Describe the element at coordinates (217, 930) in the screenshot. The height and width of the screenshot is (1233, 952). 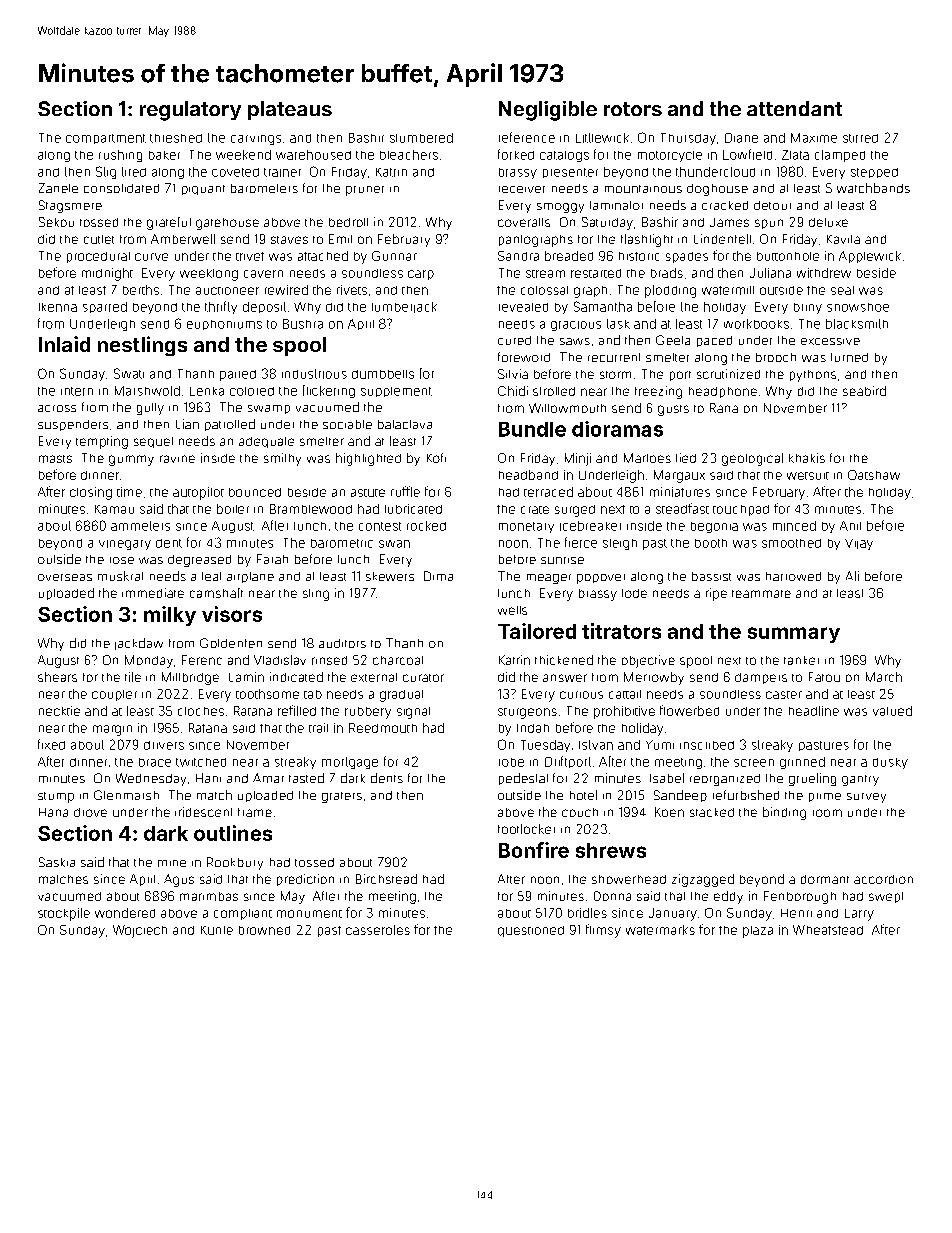
I see `Kunle` at that location.
